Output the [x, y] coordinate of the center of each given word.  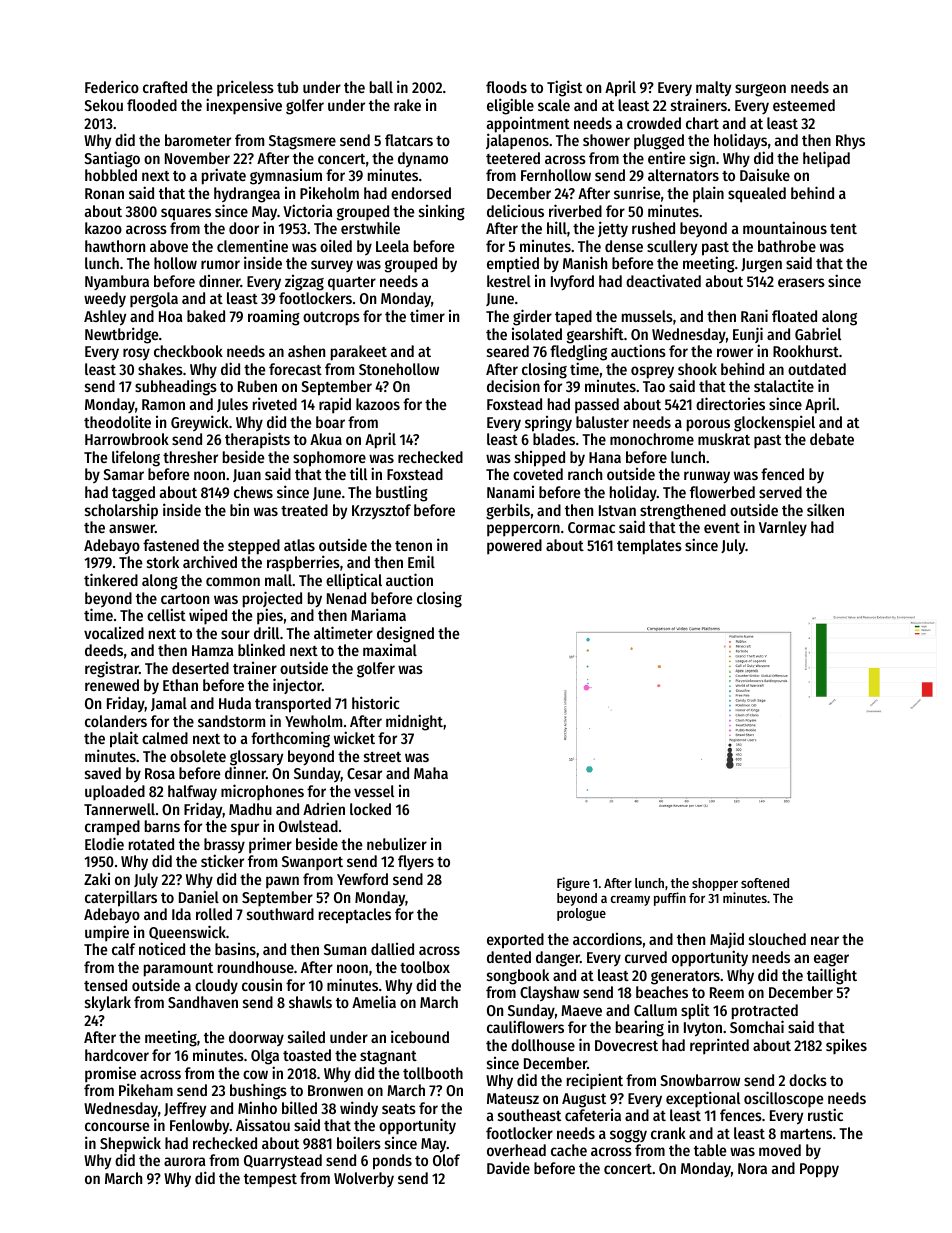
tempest [270, 1181]
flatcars [409, 140]
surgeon [760, 90]
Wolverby [364, 1179]
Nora [752, 1168]
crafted [165, 87]
